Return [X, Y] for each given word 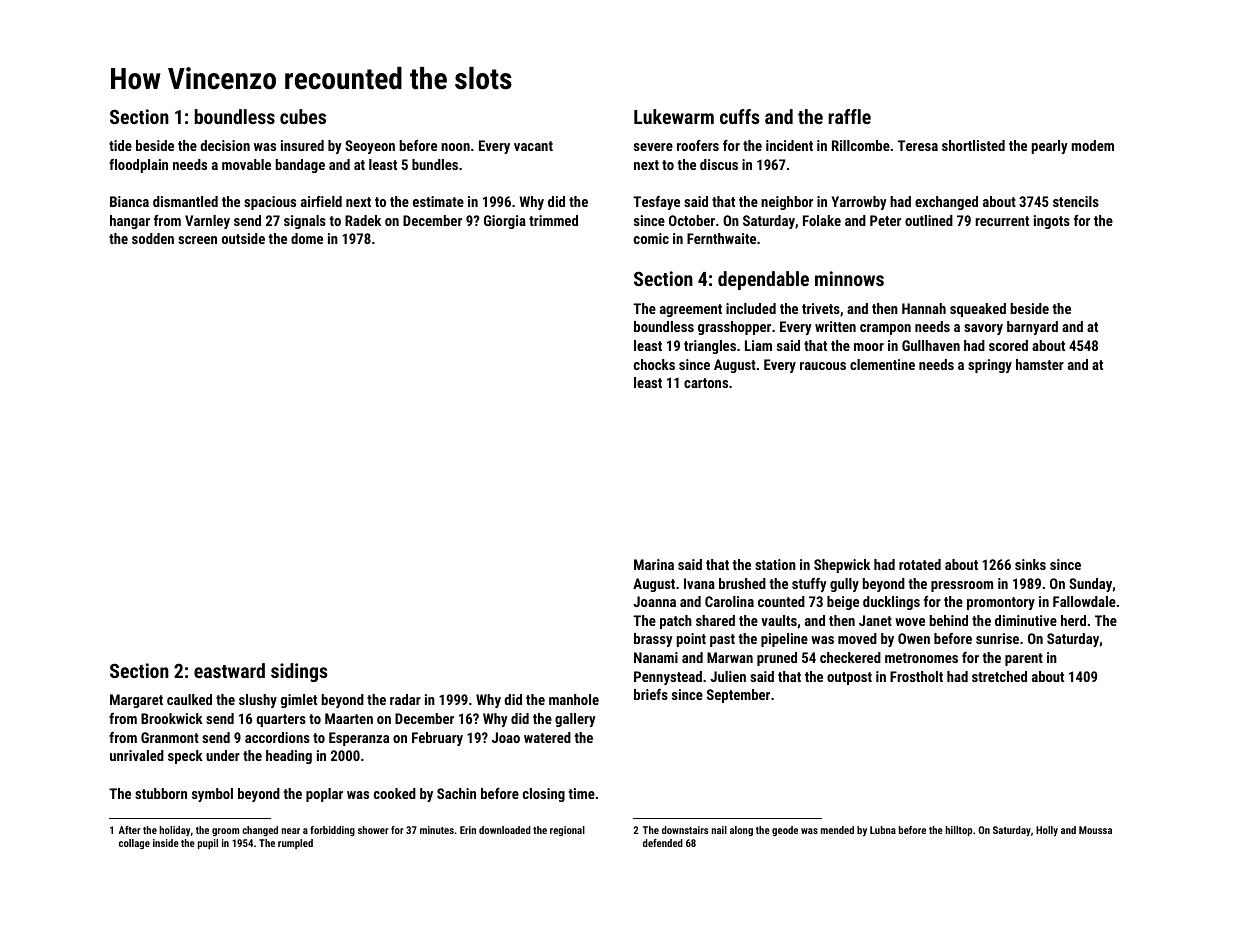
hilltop [958, 831]
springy [990, 366]
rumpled [295, 844]
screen [197, 240]
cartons [706, 383]
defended [663, 843]
